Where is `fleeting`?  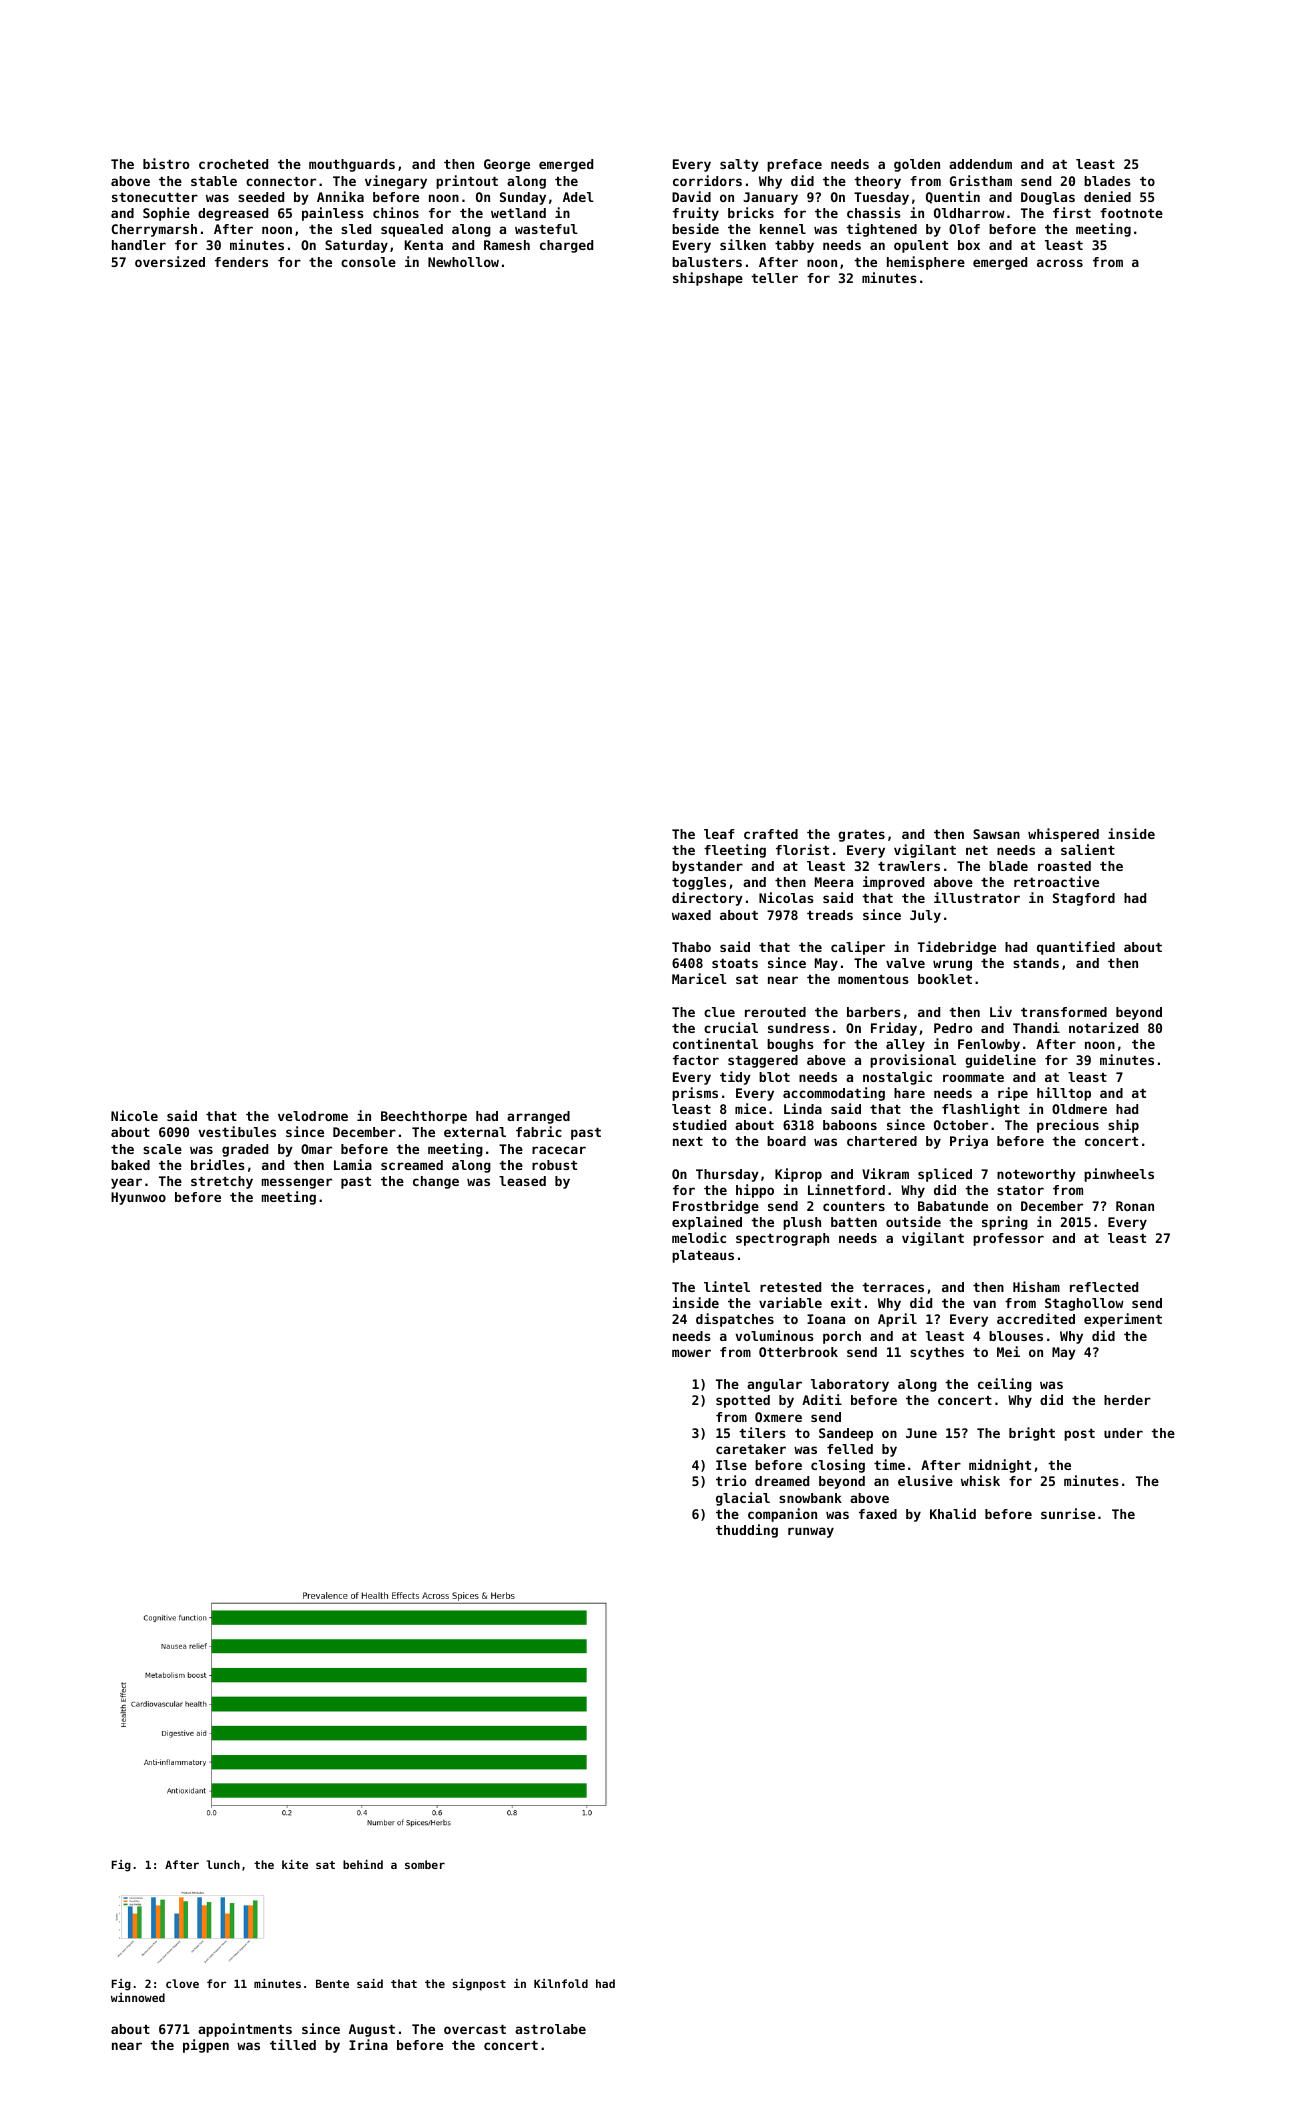 fleeting is located at coordinates (735, 851).
